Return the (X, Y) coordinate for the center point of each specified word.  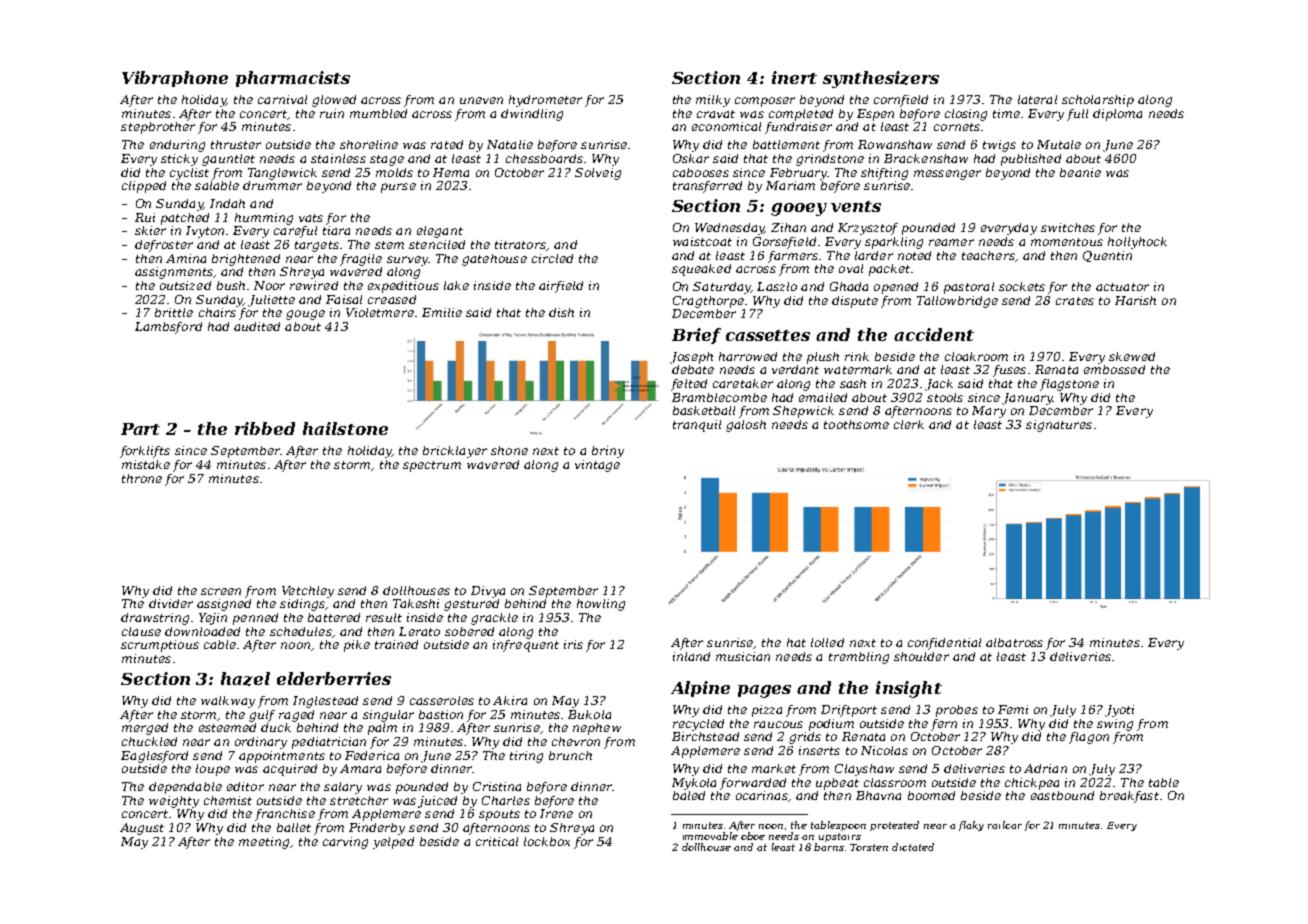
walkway (228, 702)
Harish (1135, 300)
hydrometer (545, 101)
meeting (264, 843)
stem (389, 245)
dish (561, 312)
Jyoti (1119, 711)
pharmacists (293, 79)
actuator (1122, 287)
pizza (767, 711)
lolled (827, 642)
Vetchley (308, 592)
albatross (1014, 642)
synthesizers (881, 79)
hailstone (345, 428)
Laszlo (777, 286)
